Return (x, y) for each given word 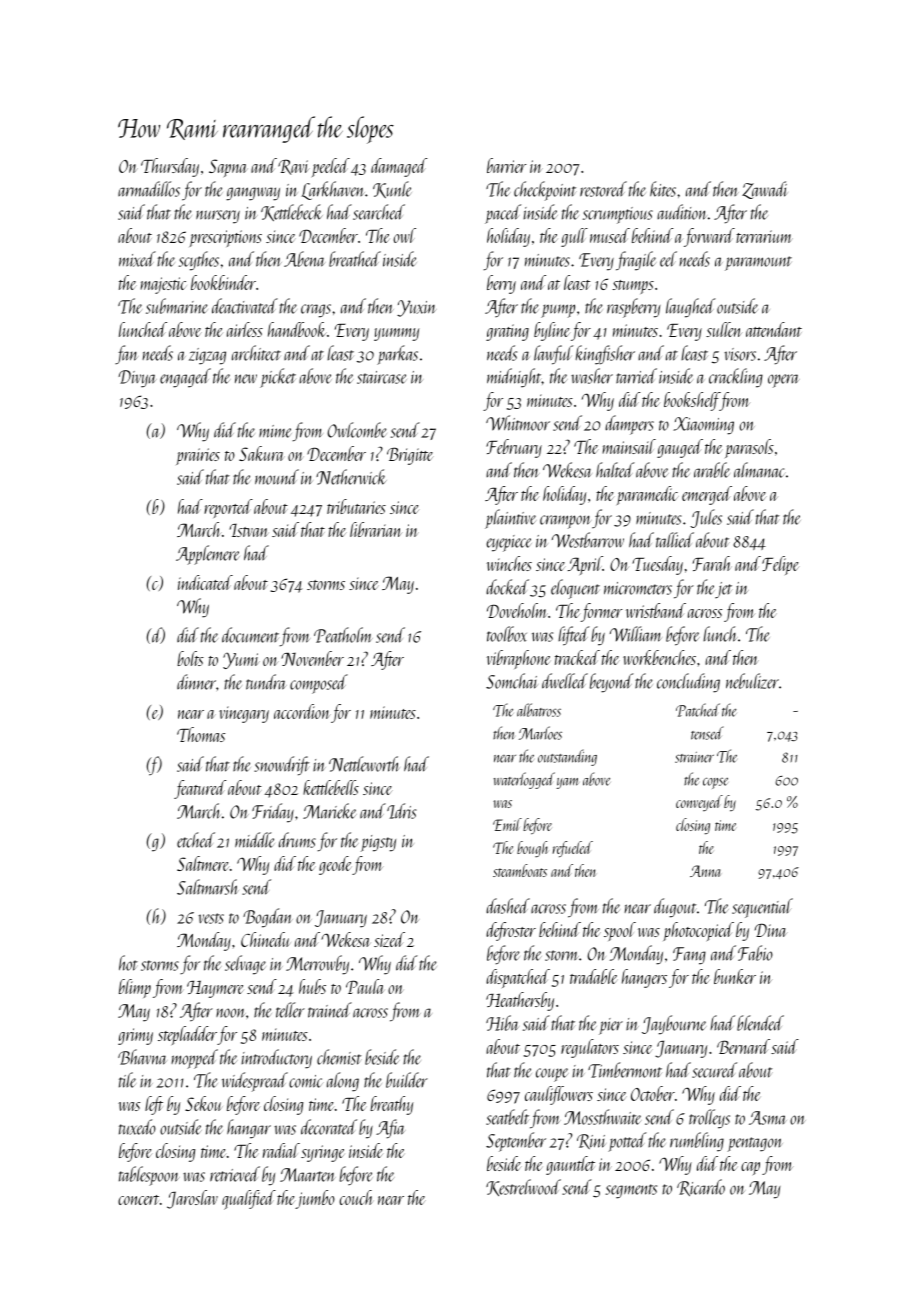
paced (503, 214)
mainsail (629, 446)
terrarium (764, 236)
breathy (391, 1105)
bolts (190, 658)
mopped (194, 1059)
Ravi (293, 167)
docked (507, 587)
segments (631, 1191)
